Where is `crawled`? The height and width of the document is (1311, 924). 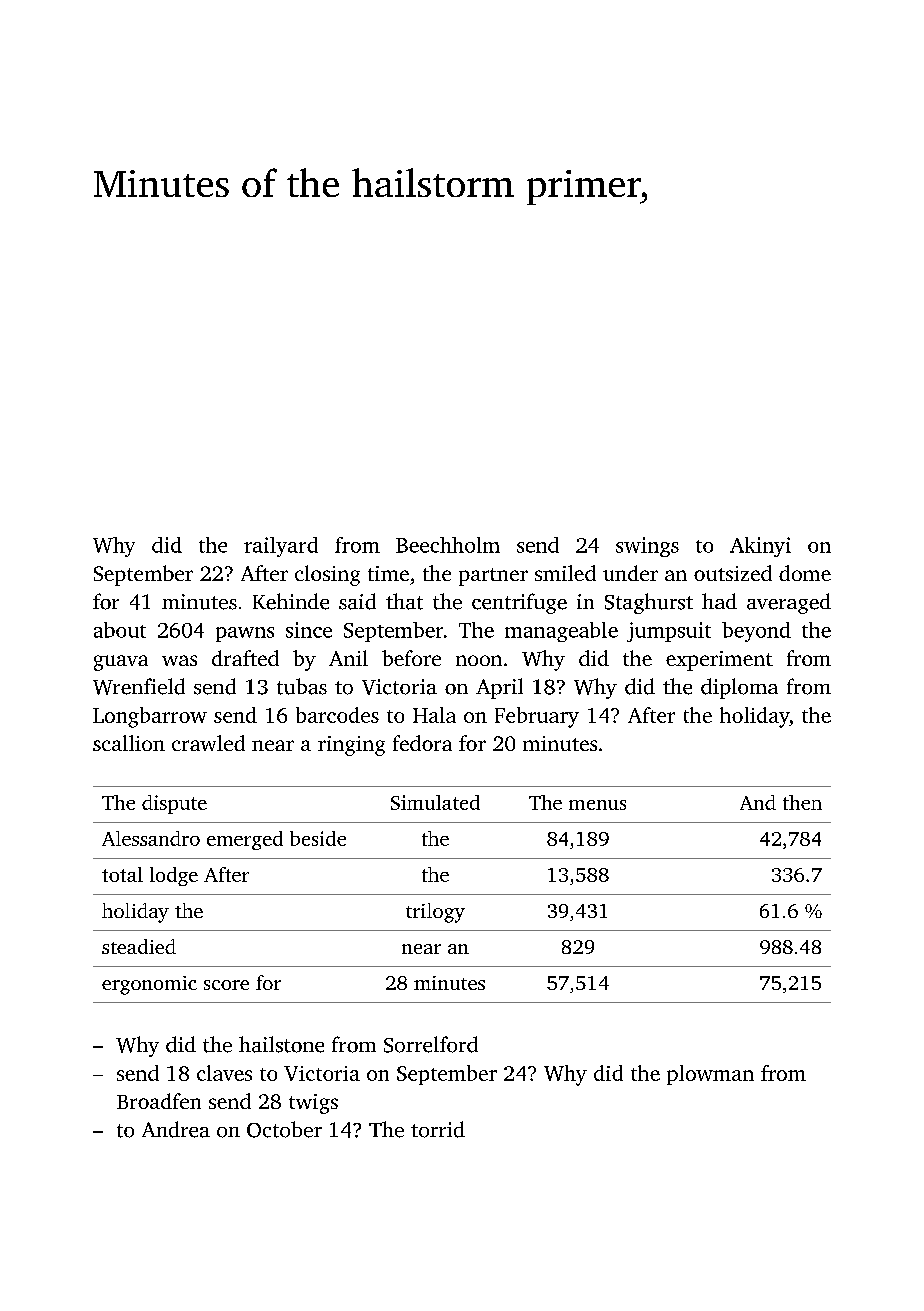
crawled is located at coordinates (208, 743).
